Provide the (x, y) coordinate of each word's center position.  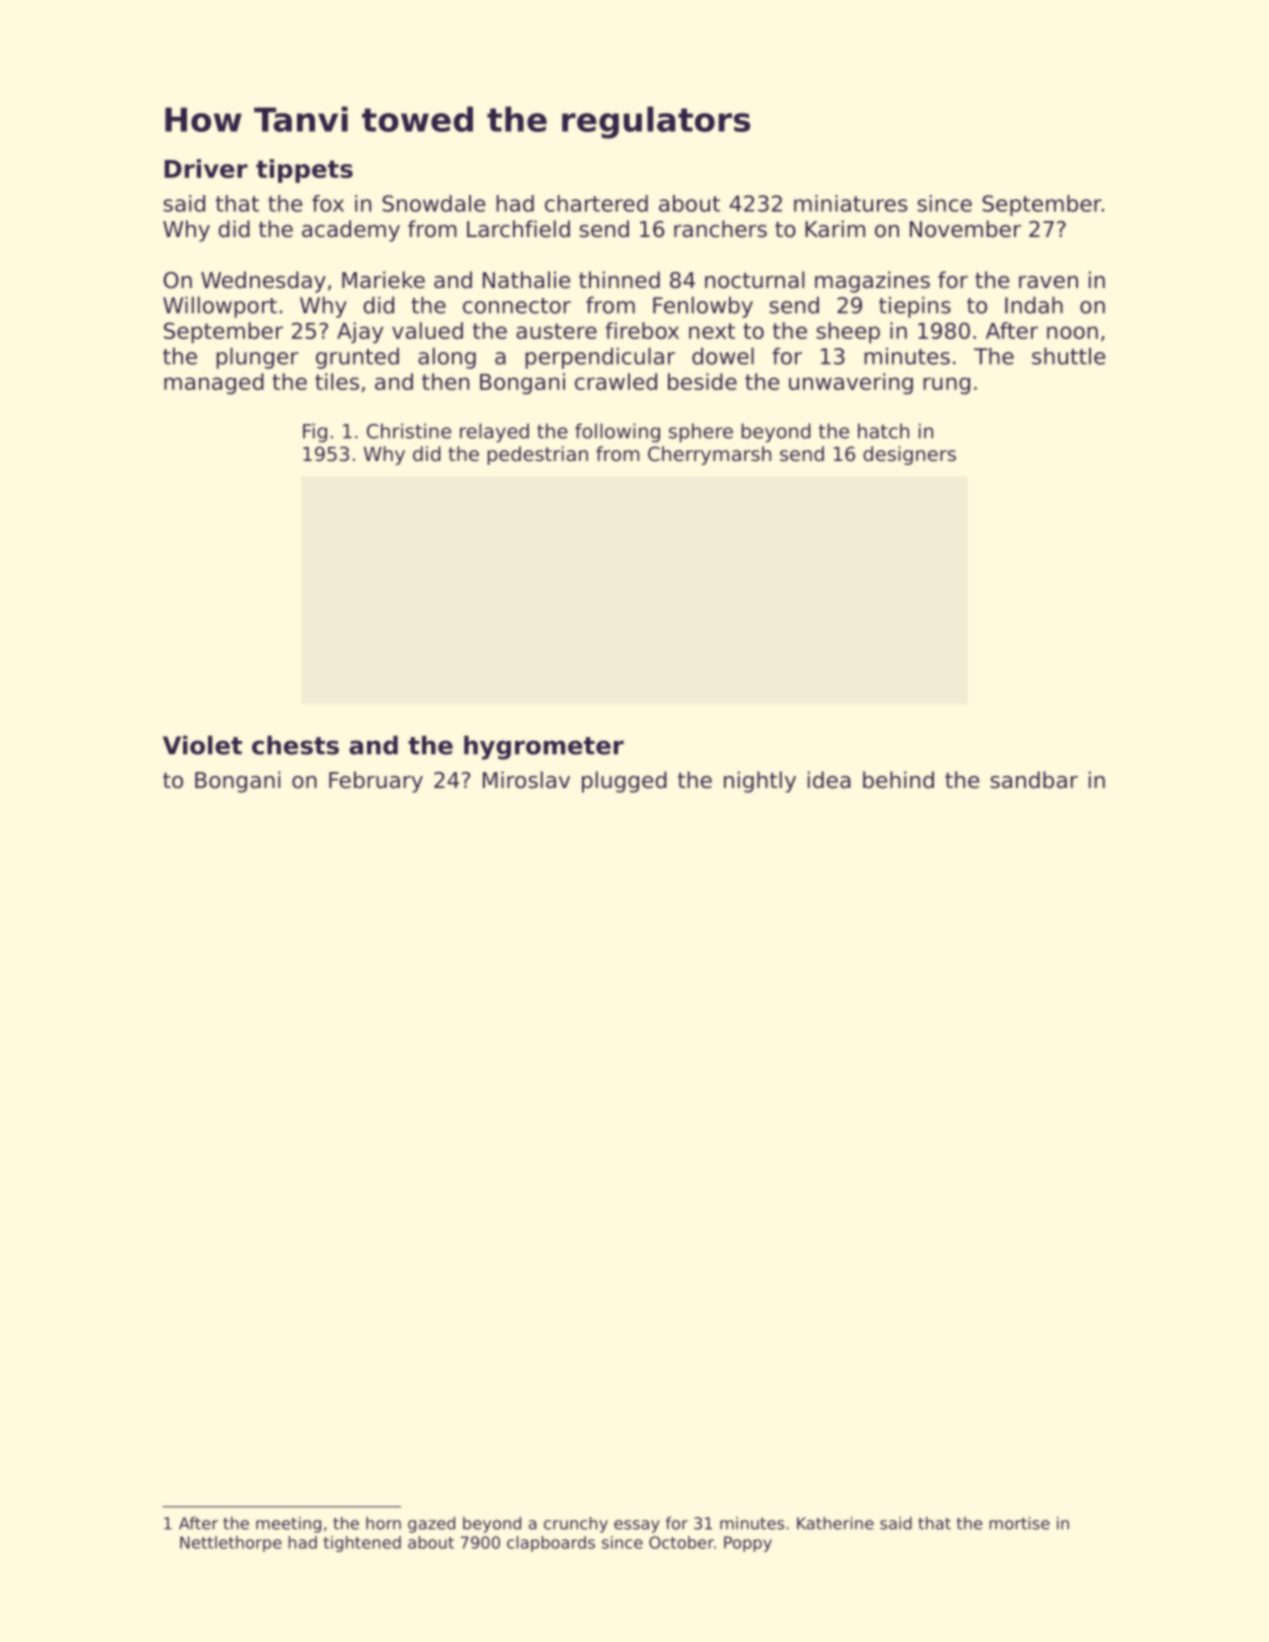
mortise (1019, 1523)
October (681, 1542)
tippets (304, 171)
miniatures (850, 203)
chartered (596, 203)
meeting (288, 1525)
